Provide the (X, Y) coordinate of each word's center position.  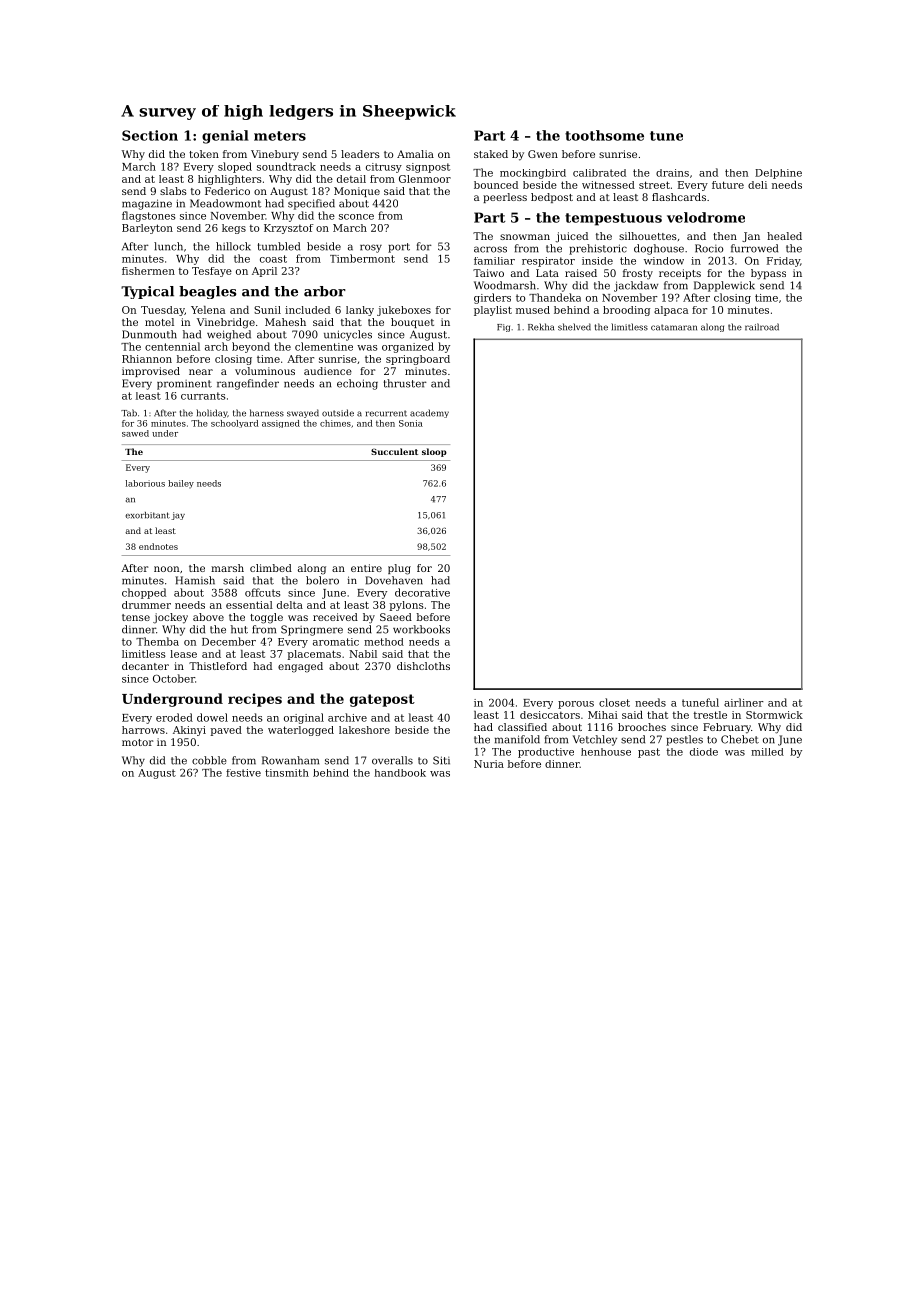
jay (178, 516)
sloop (434, 452)
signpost (428, 168)
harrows (143, 730)
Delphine (778, 174)
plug (399, 569)
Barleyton (147, 229)
